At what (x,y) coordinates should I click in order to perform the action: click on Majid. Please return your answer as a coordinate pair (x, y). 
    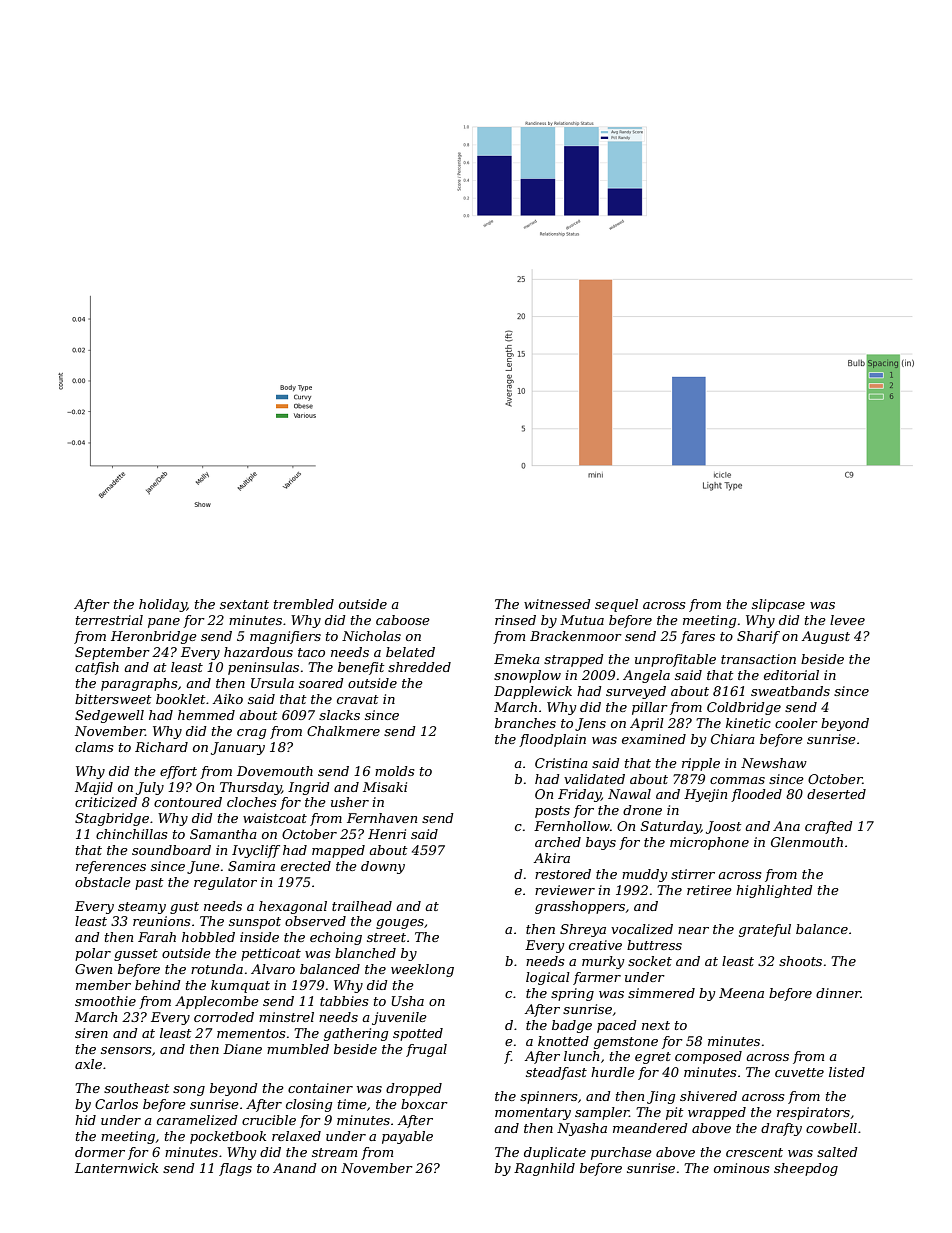
    Looking at the image, I should click on (94, 788).
